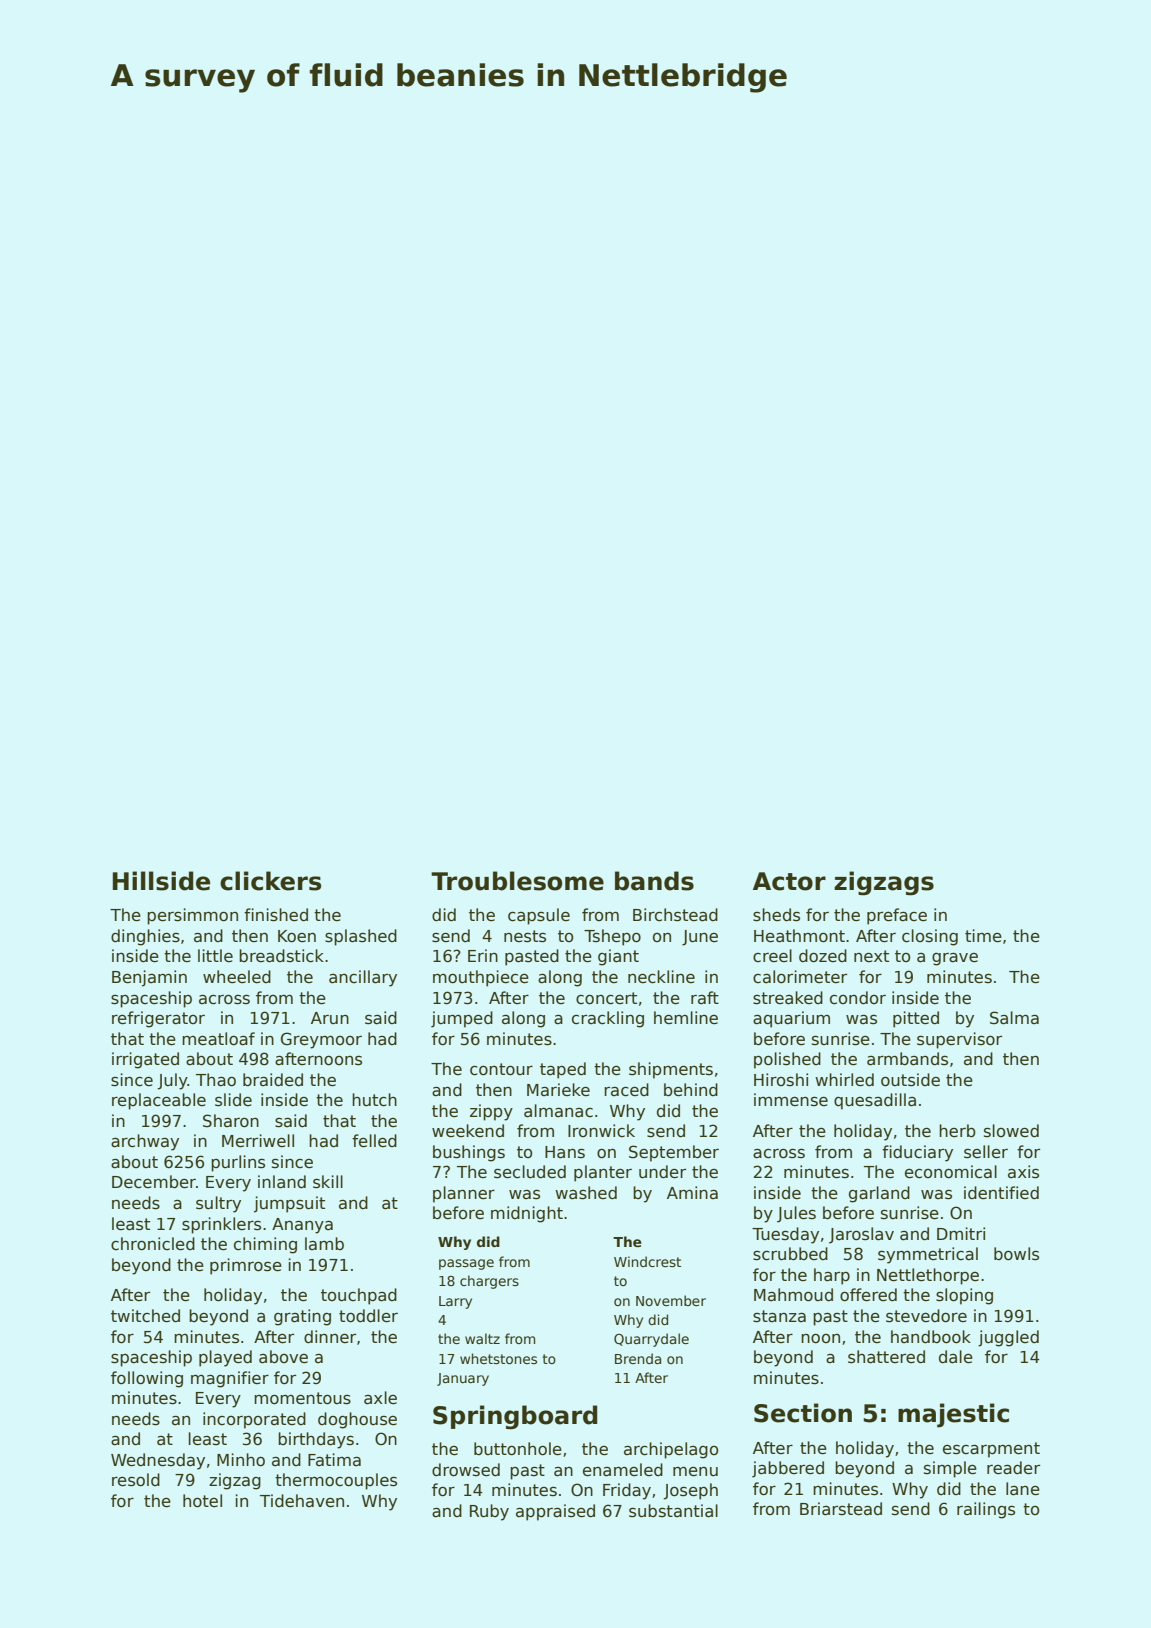 The width and height of the document is (1151, 1628). Describe the element at coordinates (374, 1100) in the document. I see `hutch` at that location.
